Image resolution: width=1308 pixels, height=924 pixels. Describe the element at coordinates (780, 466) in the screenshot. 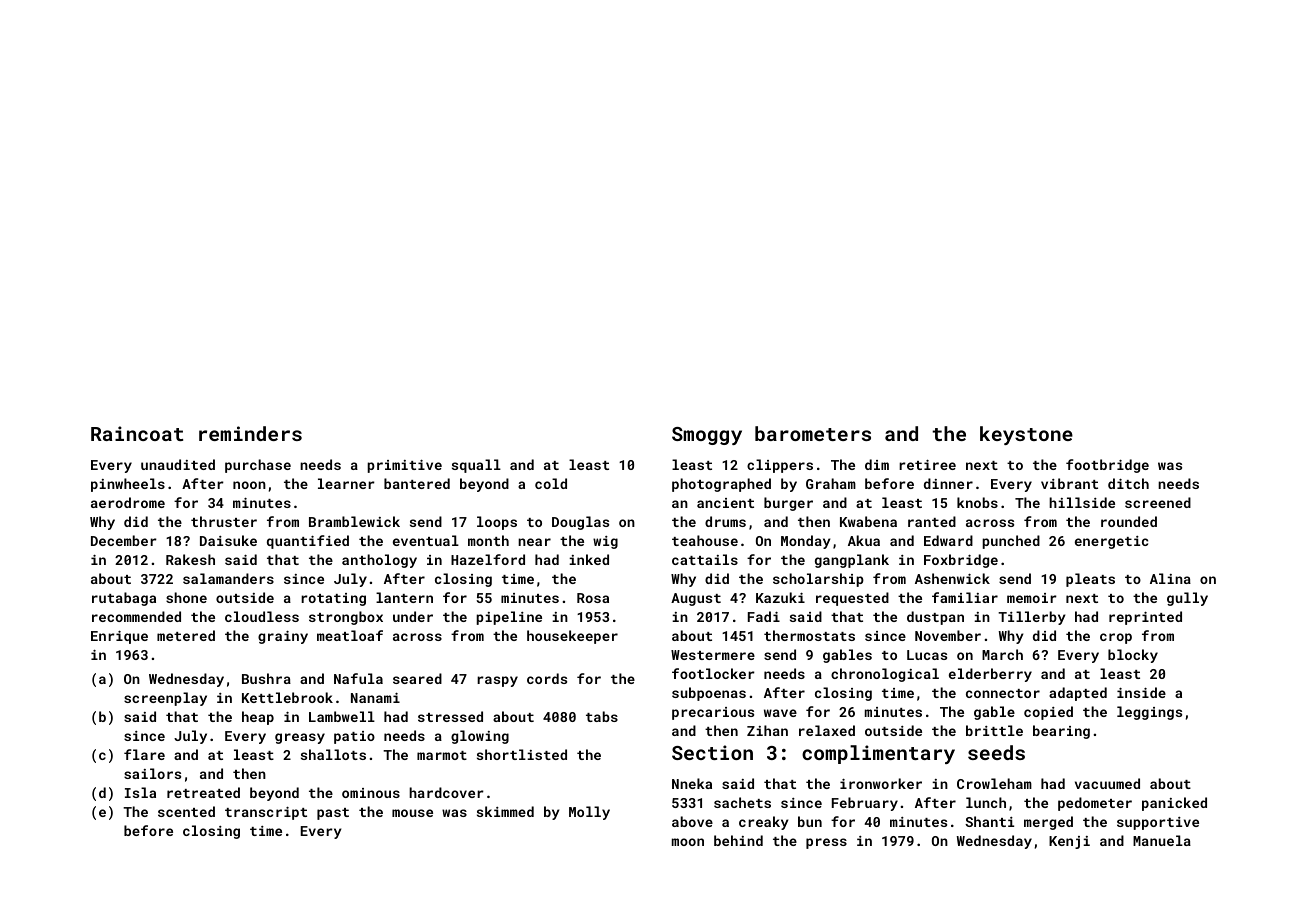

I see `clippers` at that location.
